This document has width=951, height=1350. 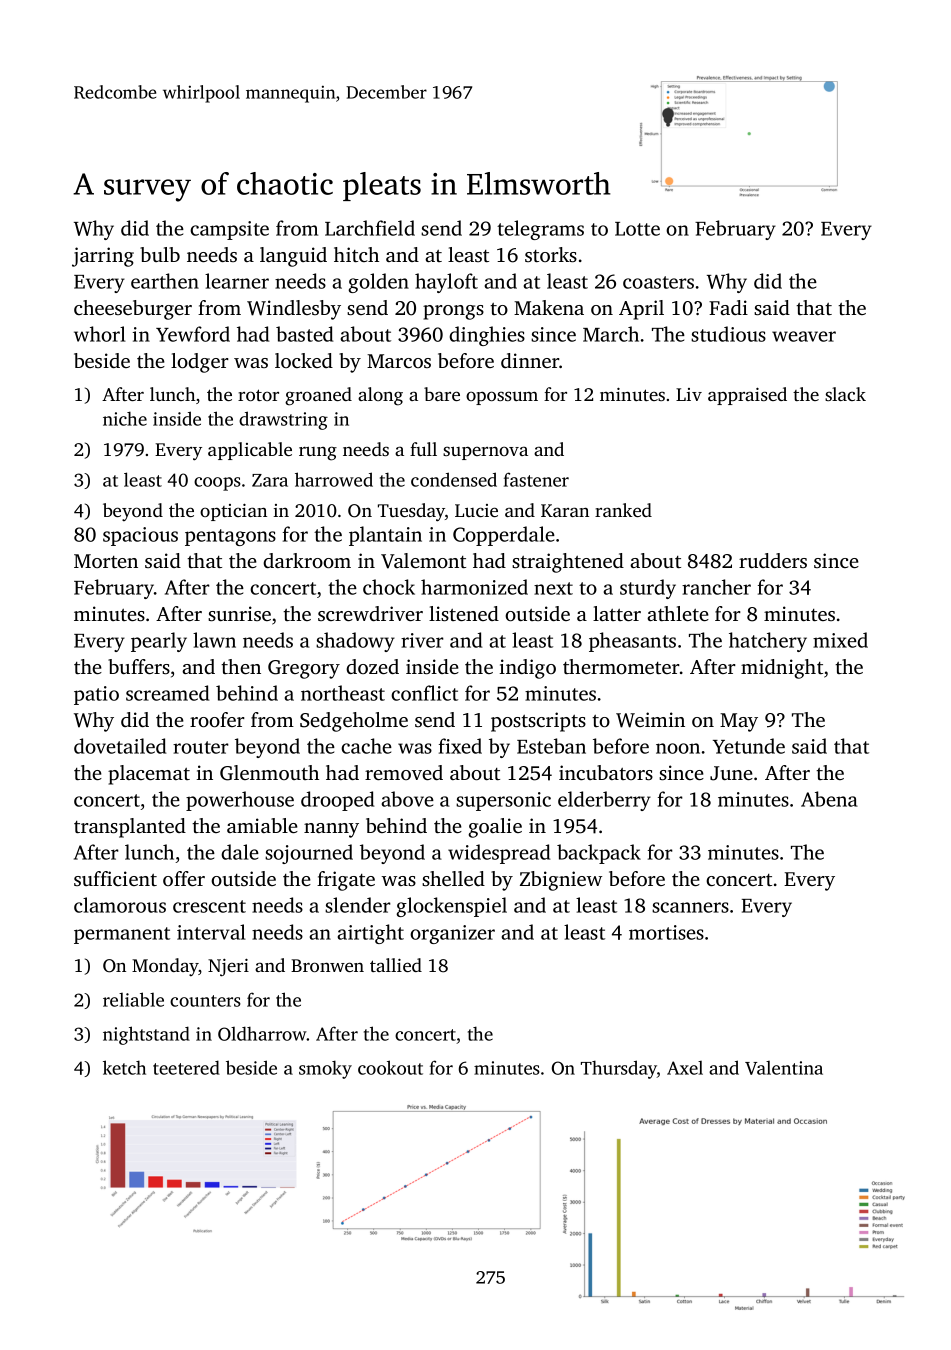 I want to click on Lotte, so click(x=637, y=229).
